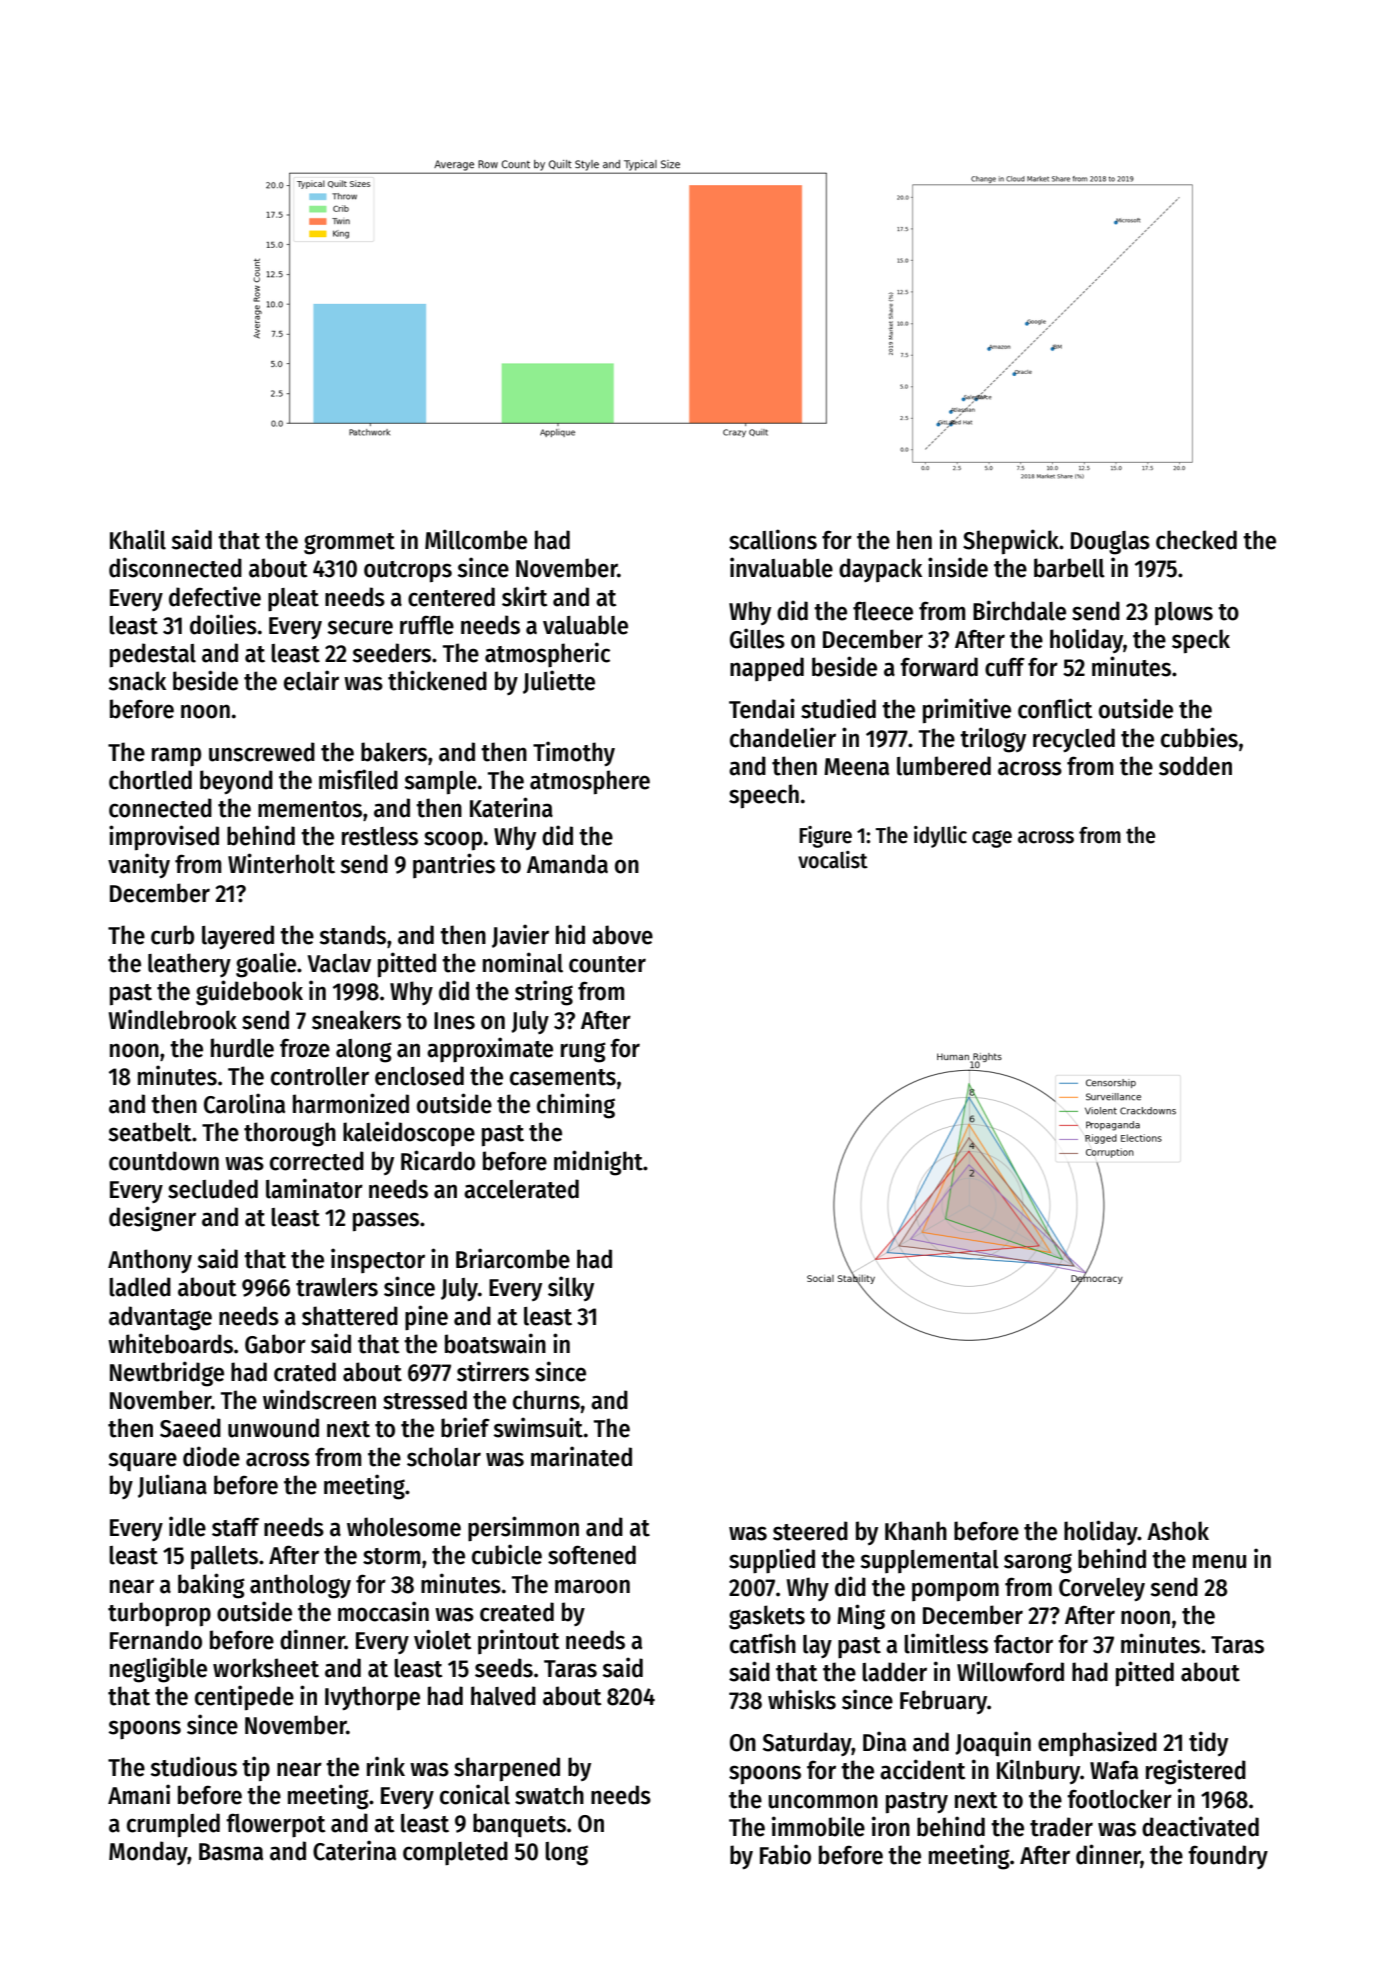 Image resolution: width=1386 pixels, height=1969 pixels. I want to click on daypack, so click(880, 570).
